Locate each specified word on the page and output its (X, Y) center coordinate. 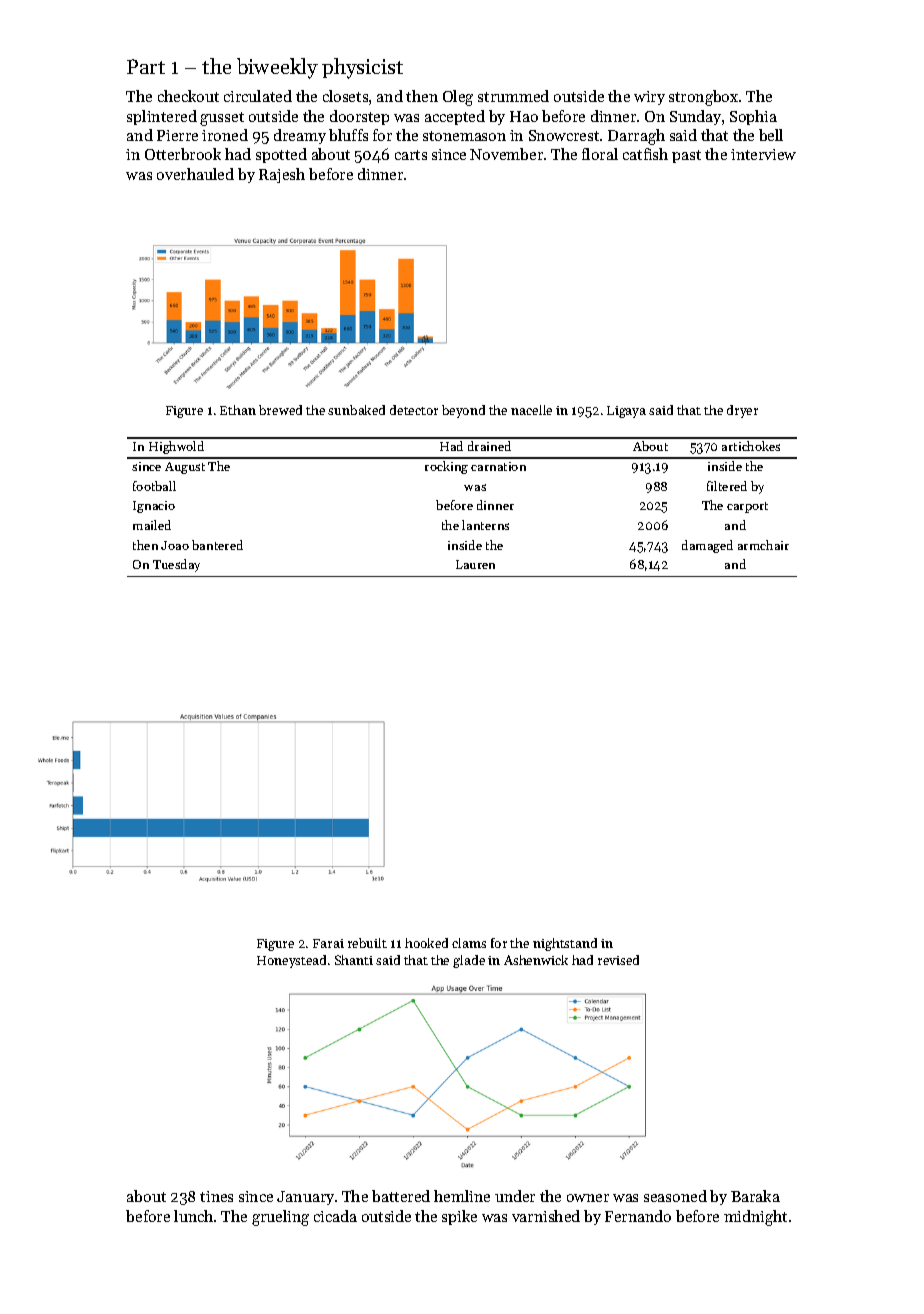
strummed (513, 96)
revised (618, 960)
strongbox (703, 98)
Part (146, 66)
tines (216, 1196)
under (515, 1196)
